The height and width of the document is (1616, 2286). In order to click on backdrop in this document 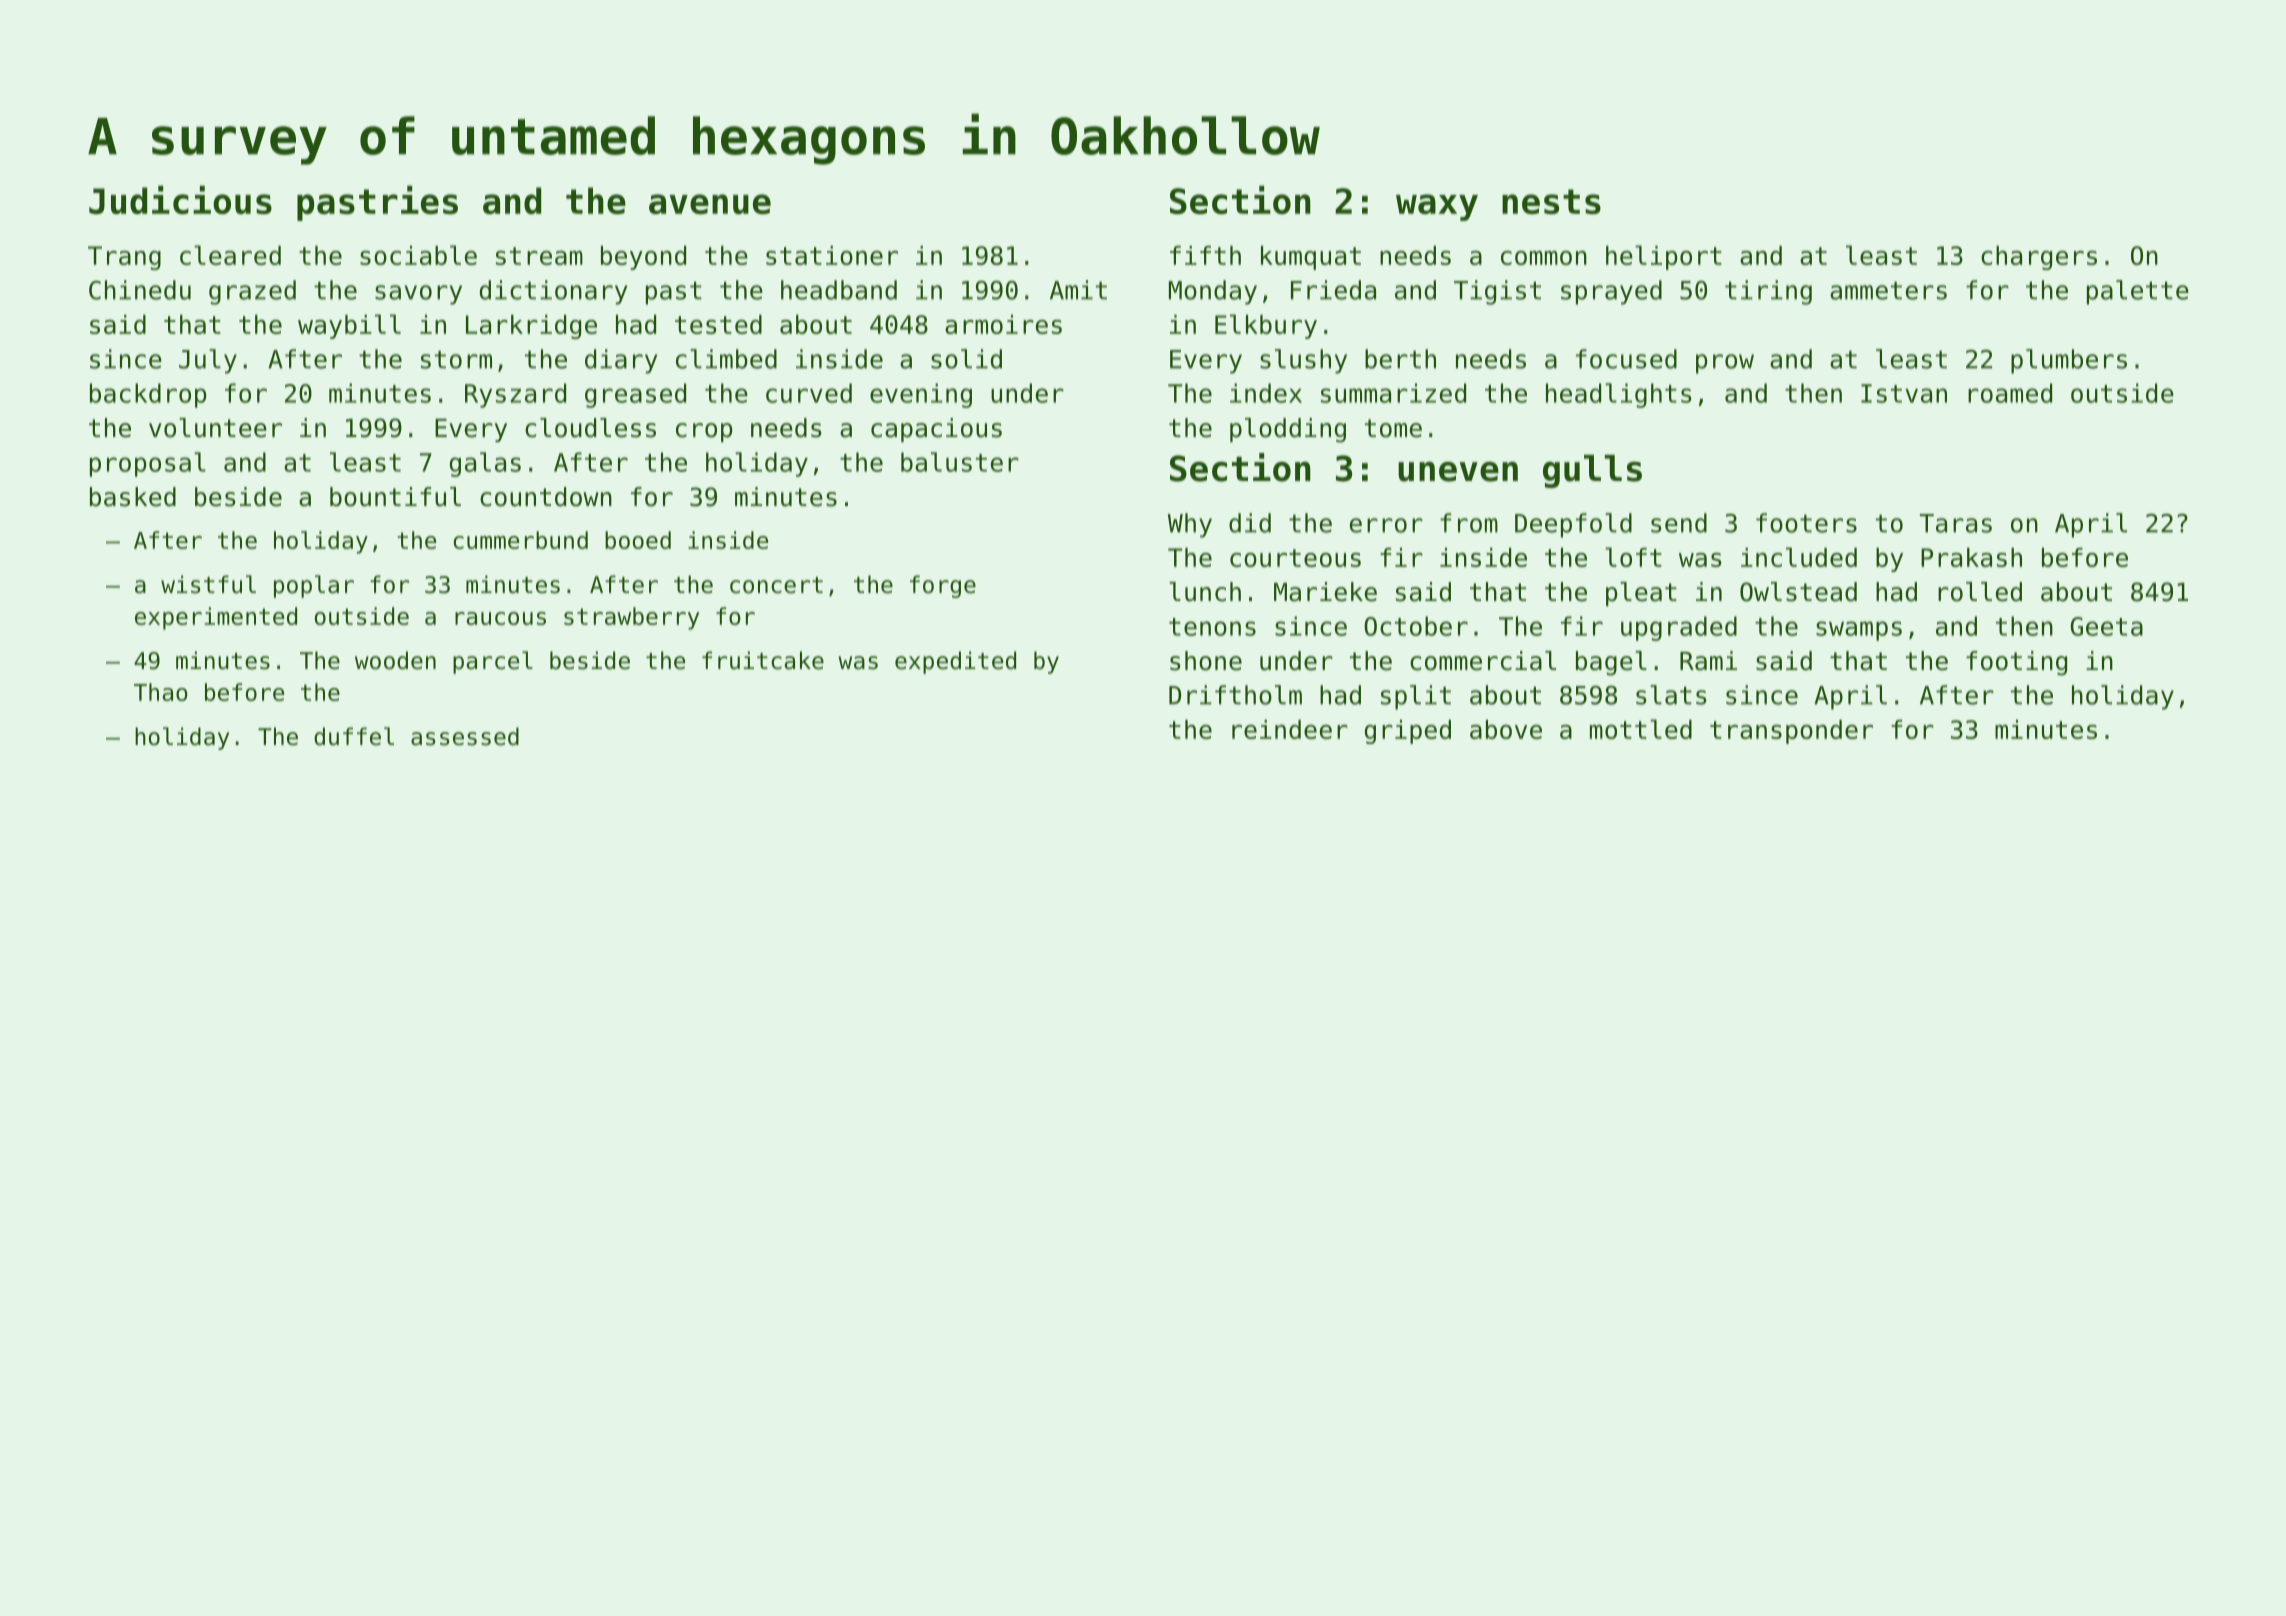, I will do `click(148, 395)`.
